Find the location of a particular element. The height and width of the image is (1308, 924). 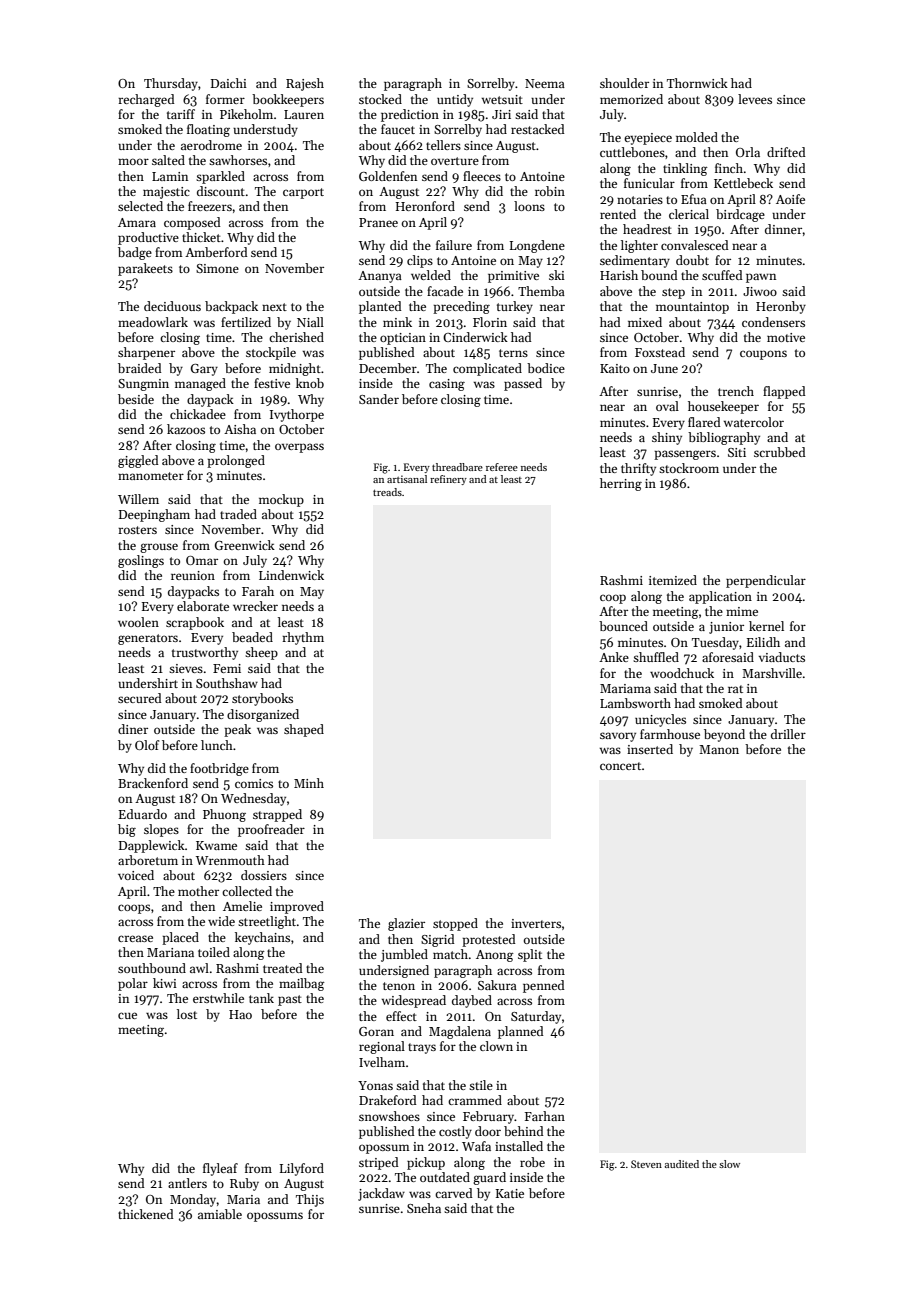

Siti is located at coordinates (737, 452).
